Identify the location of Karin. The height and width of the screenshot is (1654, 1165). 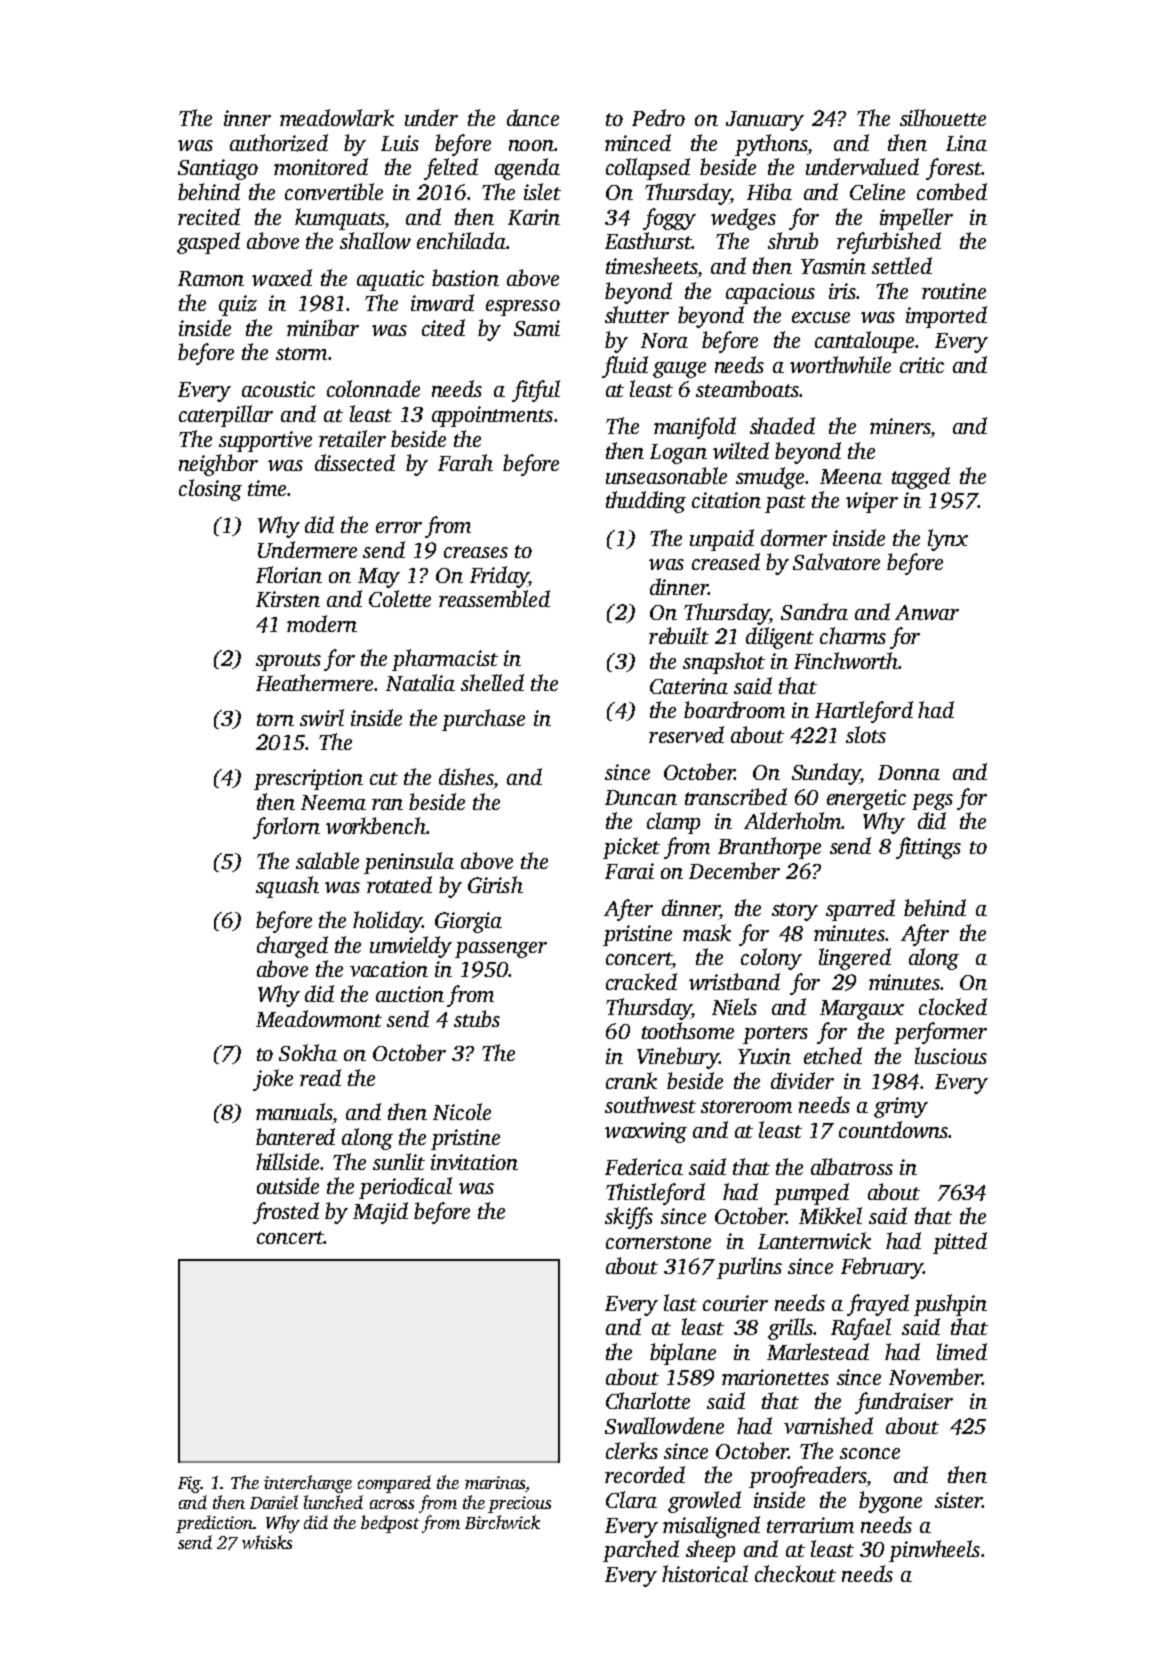
(534, 217).
